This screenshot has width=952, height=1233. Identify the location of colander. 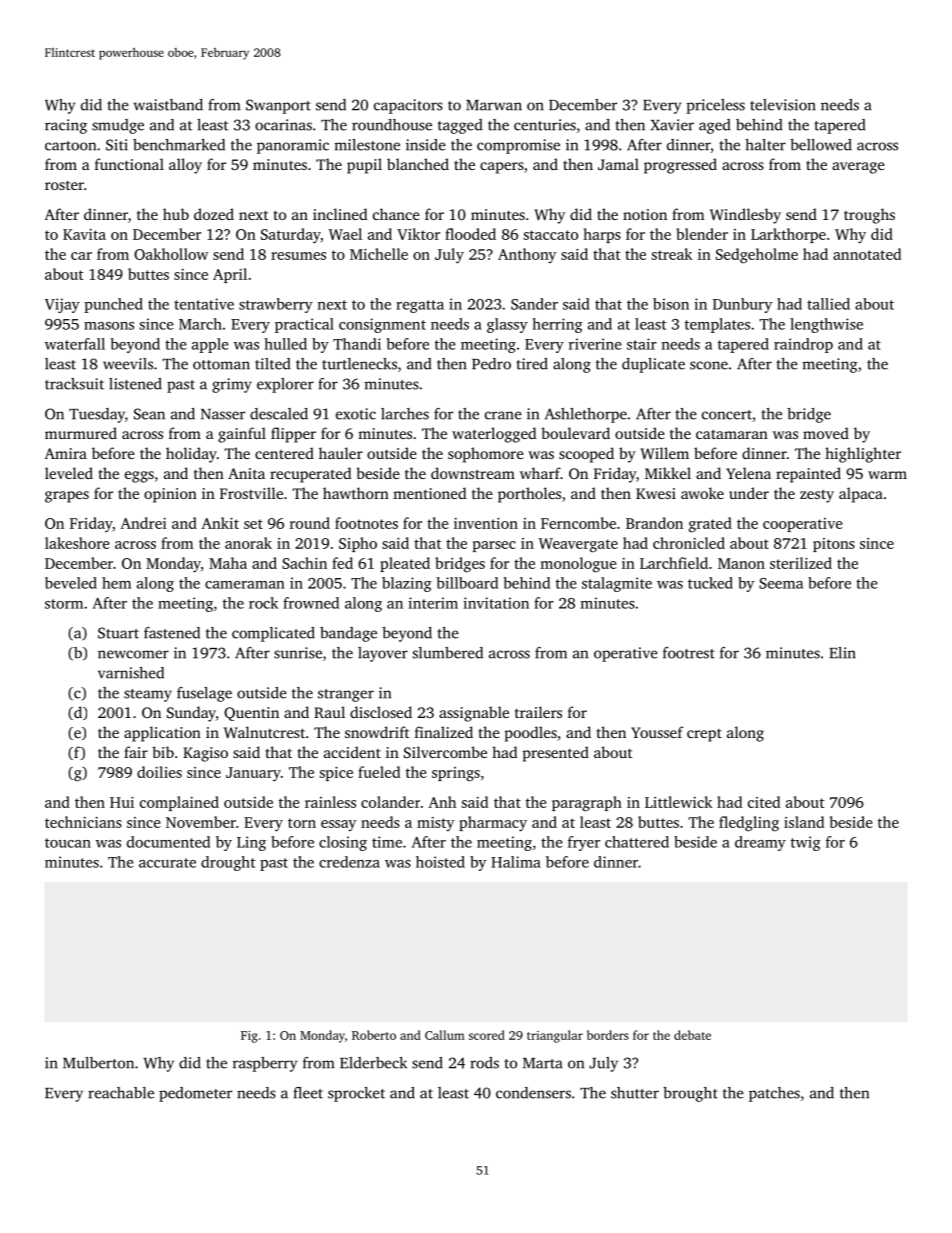
(390, 802).
